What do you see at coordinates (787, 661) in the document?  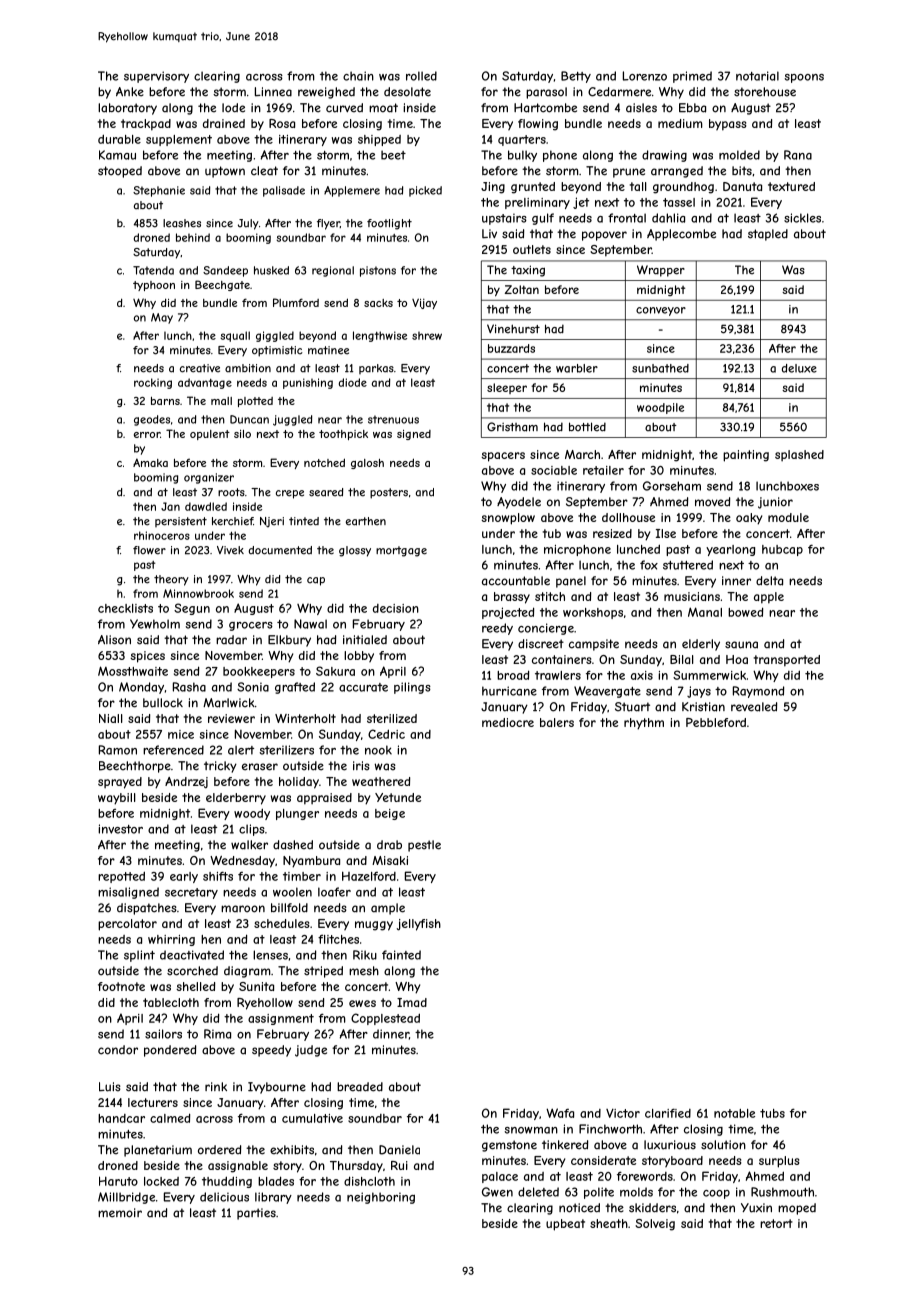 I see `transported` at bounding box center [787, 661].
